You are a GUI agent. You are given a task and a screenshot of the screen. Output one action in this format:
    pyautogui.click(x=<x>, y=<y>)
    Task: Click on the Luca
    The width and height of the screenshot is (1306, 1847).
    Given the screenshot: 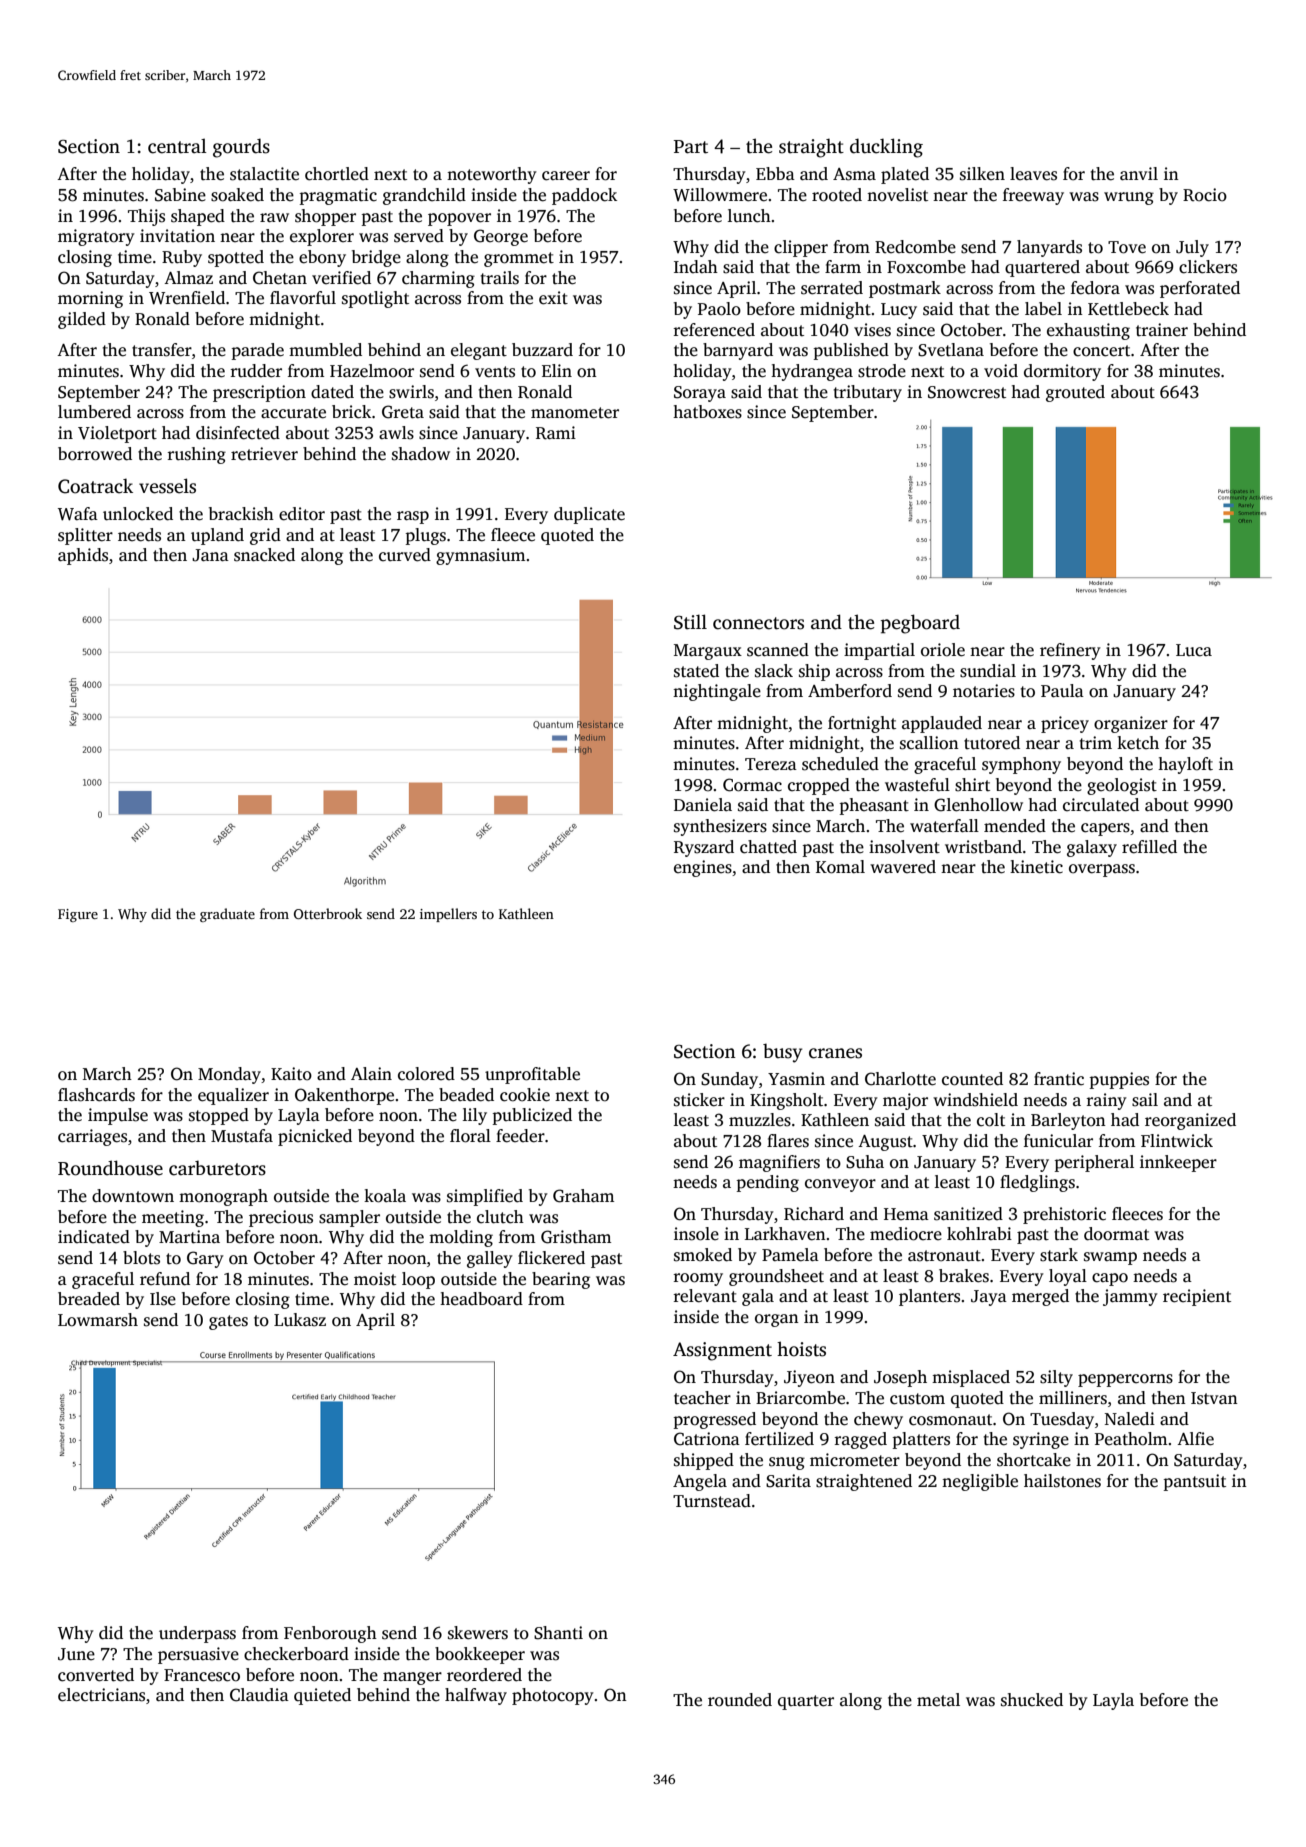 What is the action you would take?
    pyautogui.click(x=1194, y=650)
